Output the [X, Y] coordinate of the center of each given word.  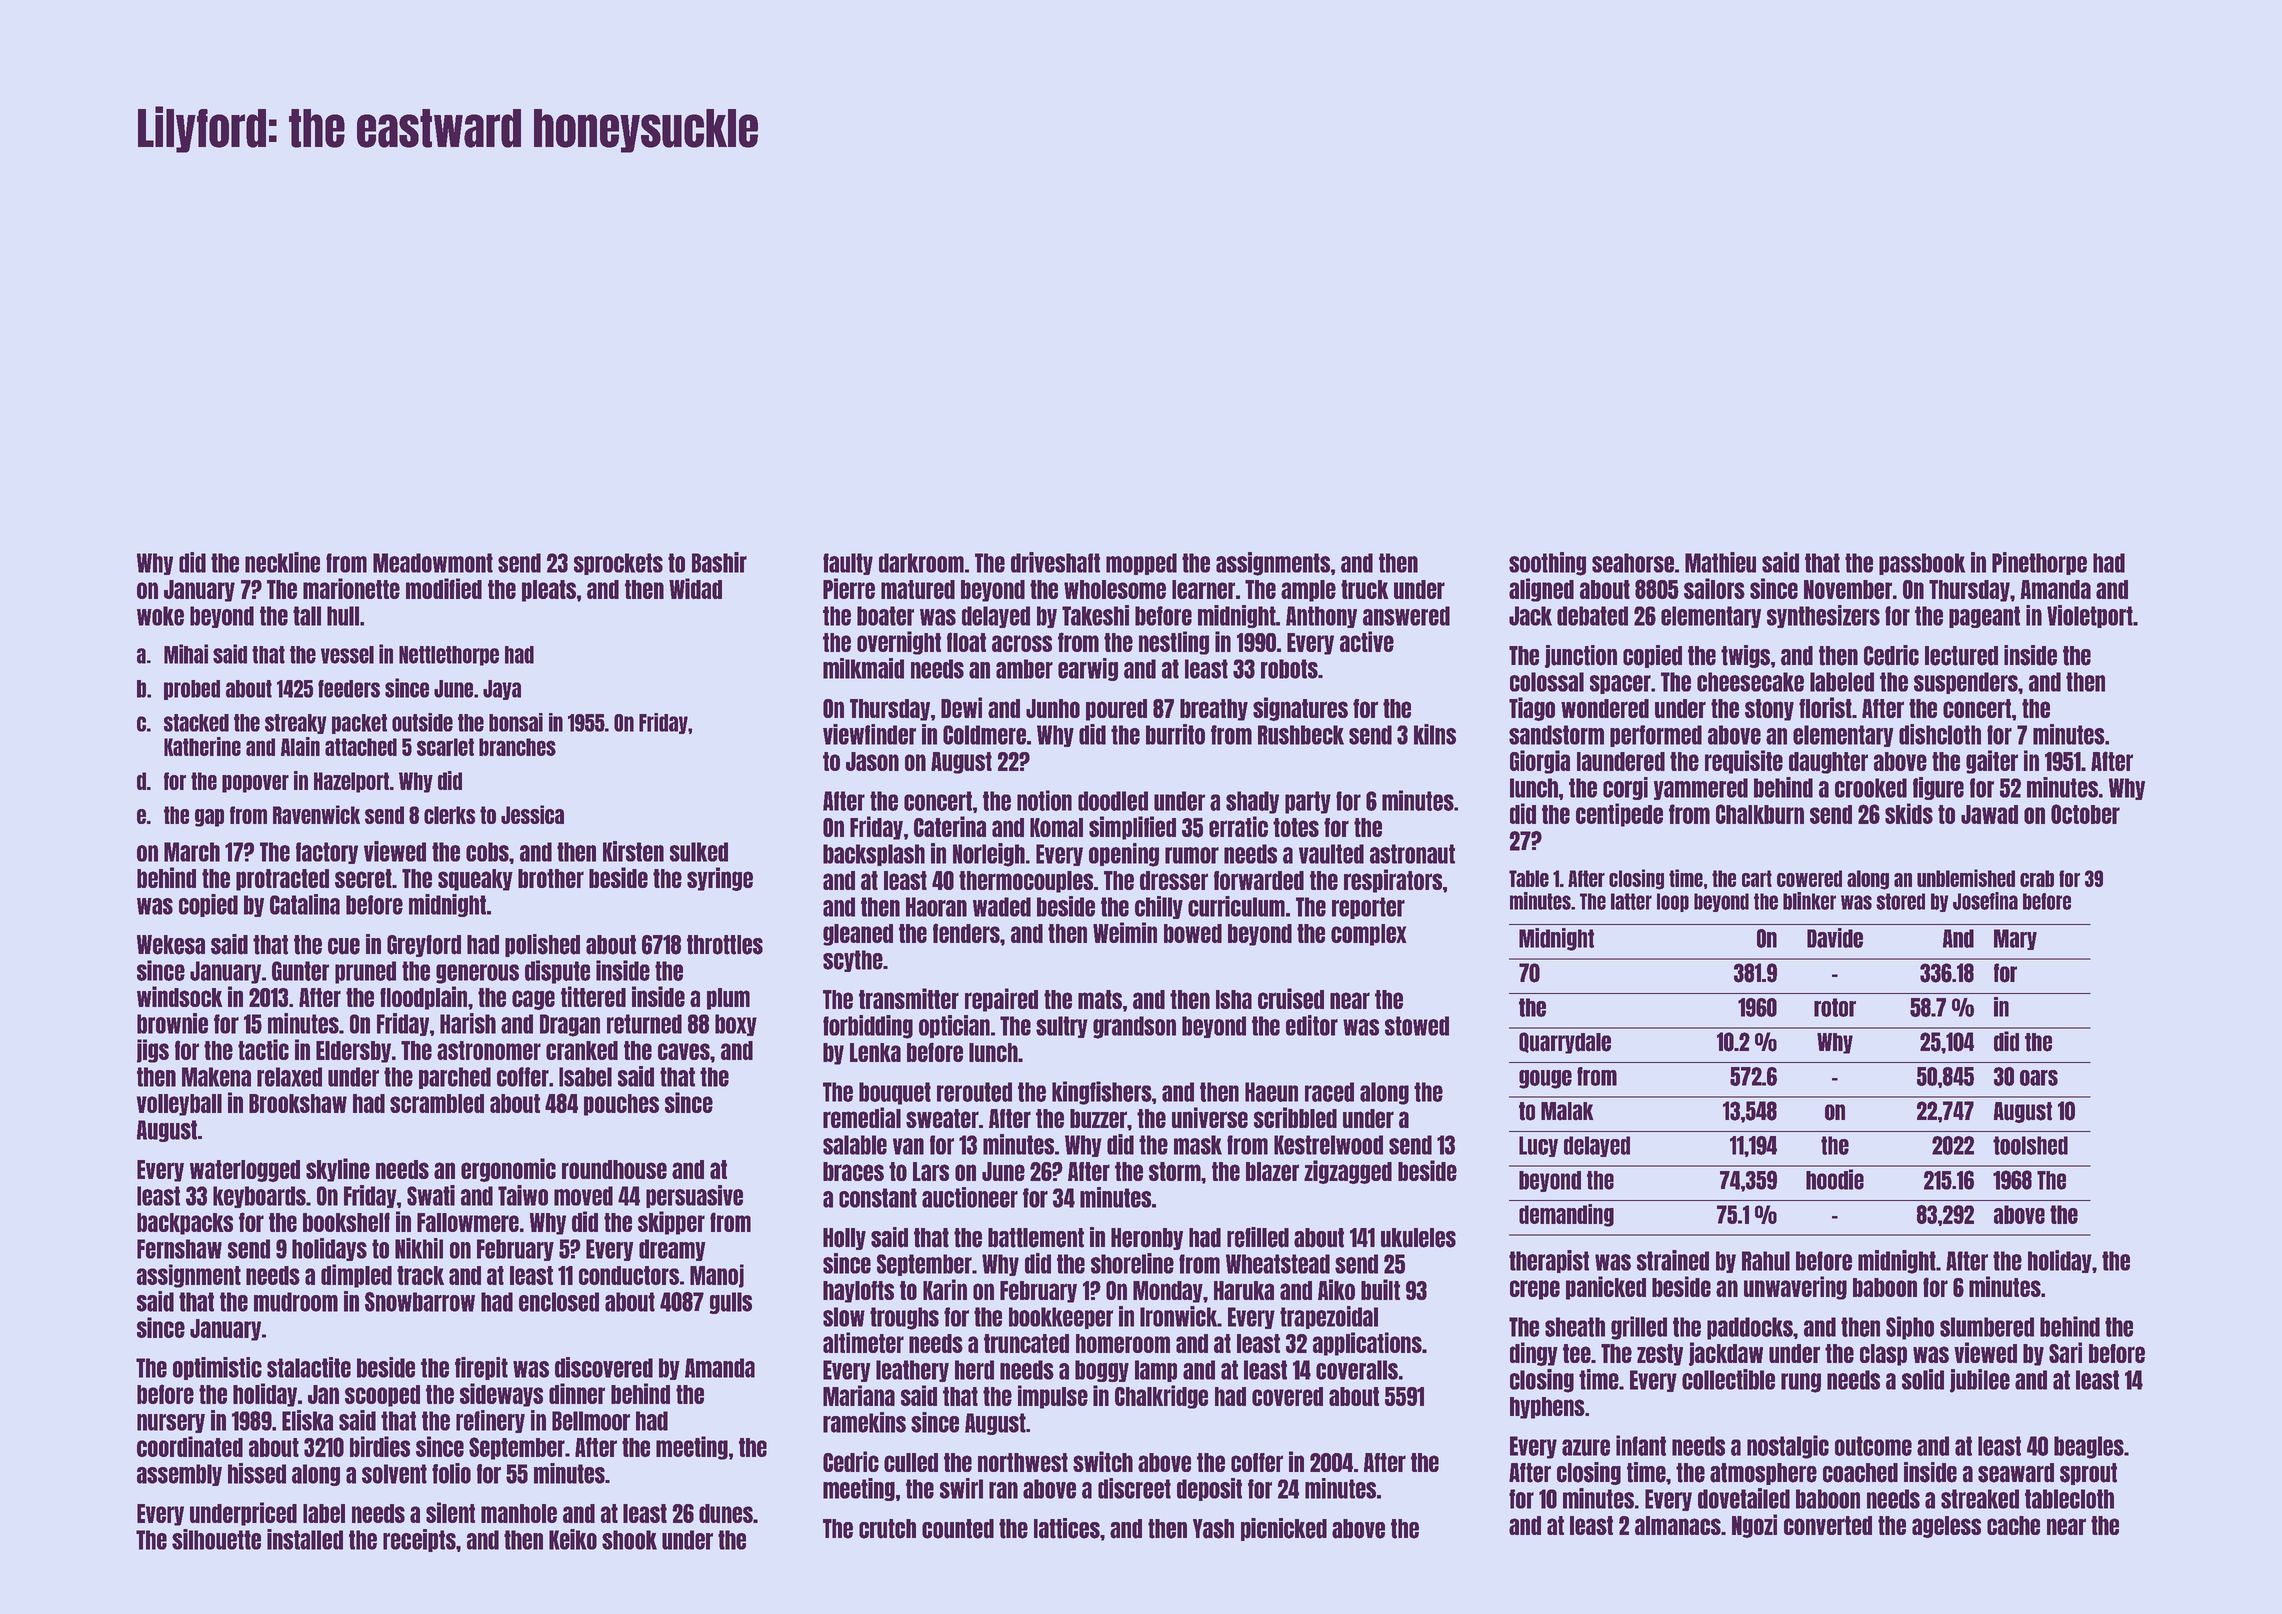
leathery [912, 1371]
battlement [1036, 1238]
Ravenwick [316, 814]
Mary [2015, 939]
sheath [1575, 1327]
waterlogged [245, 1171]
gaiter [1992, 762]
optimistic [217, 1368]
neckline [282, 562]
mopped [1141, 564]
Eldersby [353, 1052]
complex [1369, 935]
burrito [1175, 734]
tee [1577, 1353]
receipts [419, 1540]
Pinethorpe [2039, 563]
